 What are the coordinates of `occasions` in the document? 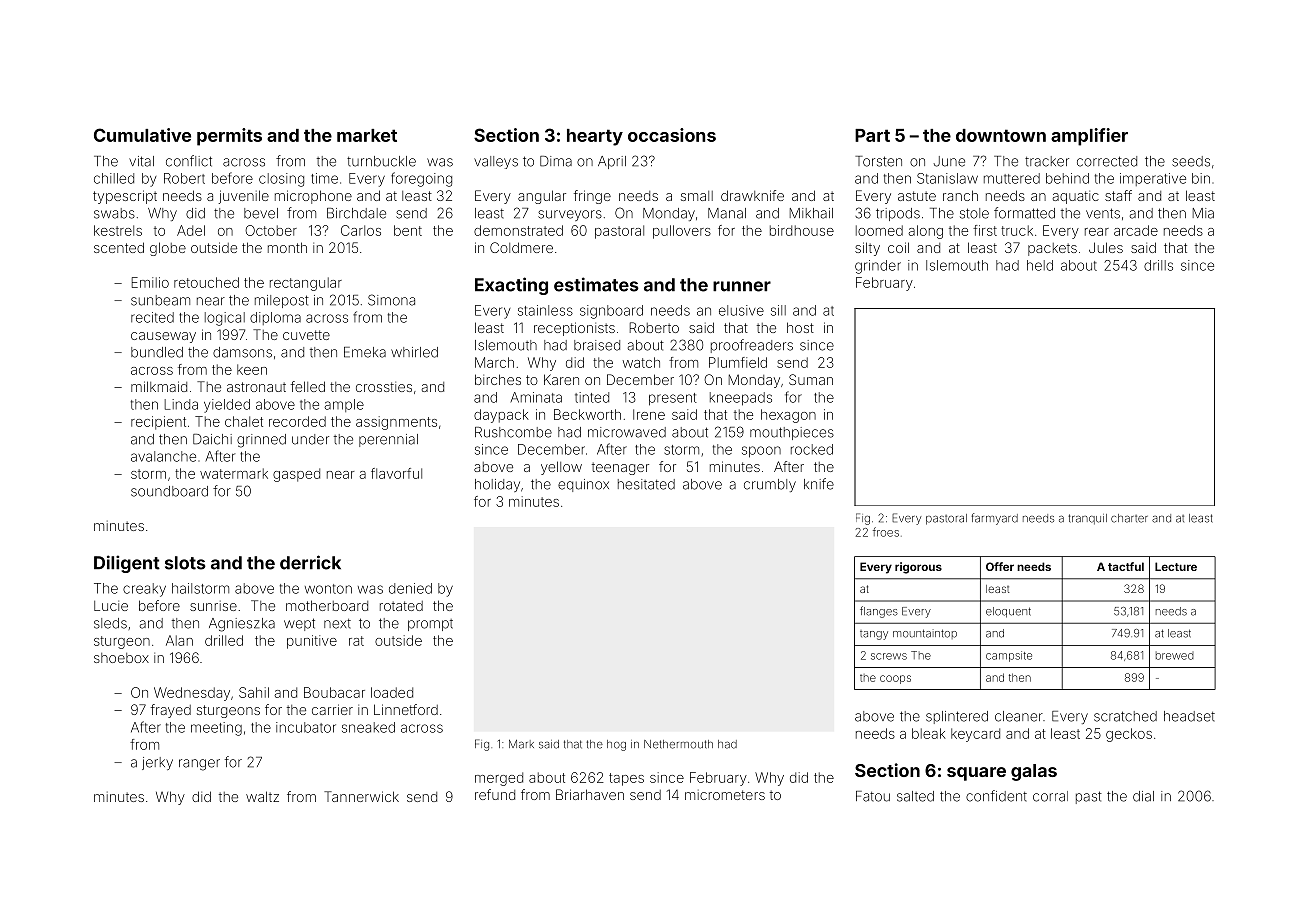 It's located at (672, 135).
